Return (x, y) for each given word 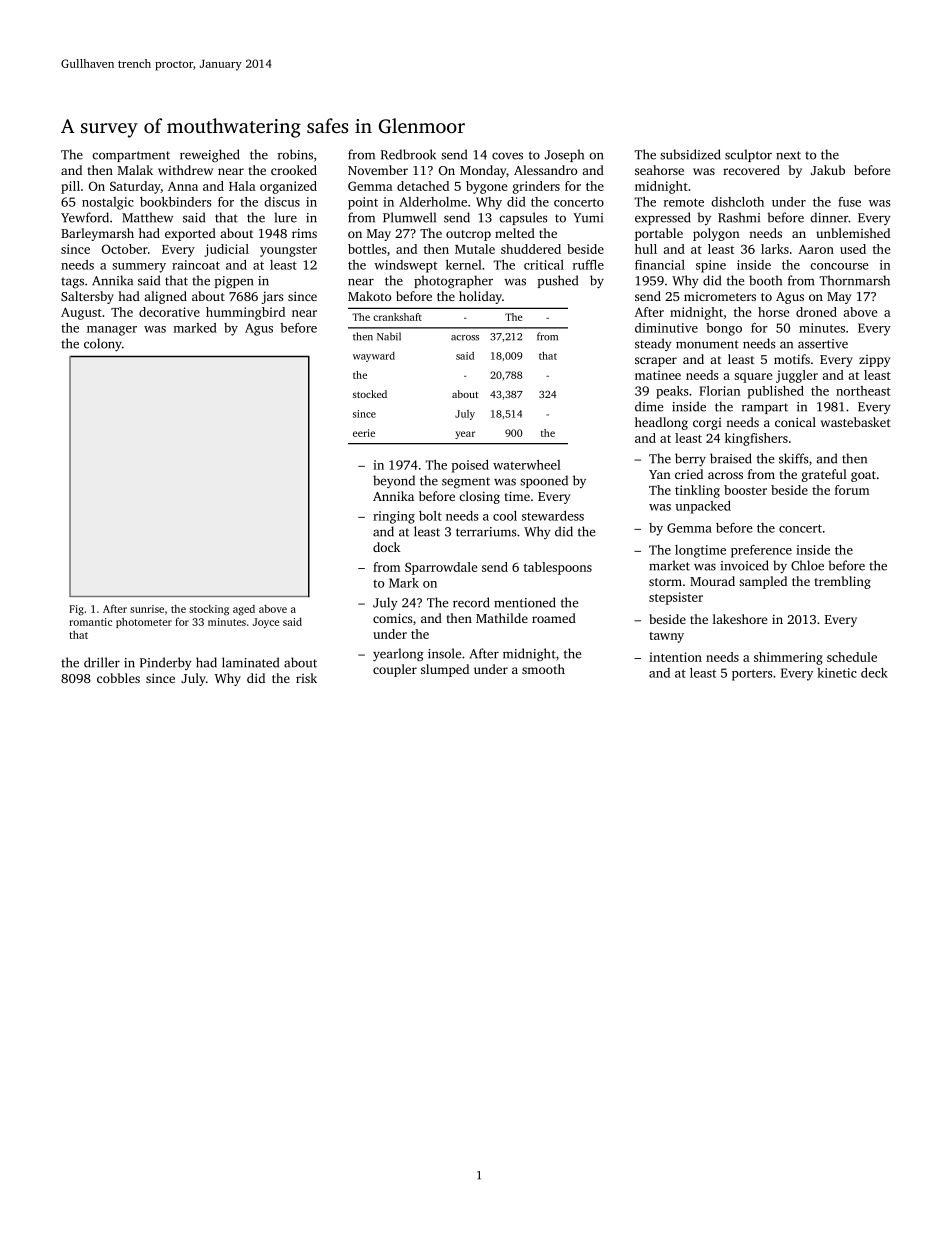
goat (863, 476)
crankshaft (397, 317)
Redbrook (408, 154)
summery (139, 268)
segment (466, 483)
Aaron (816, 249)
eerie (364, 433)
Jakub (828, 170)
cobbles (118, 678)
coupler (395, 670)
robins (295, 154)
